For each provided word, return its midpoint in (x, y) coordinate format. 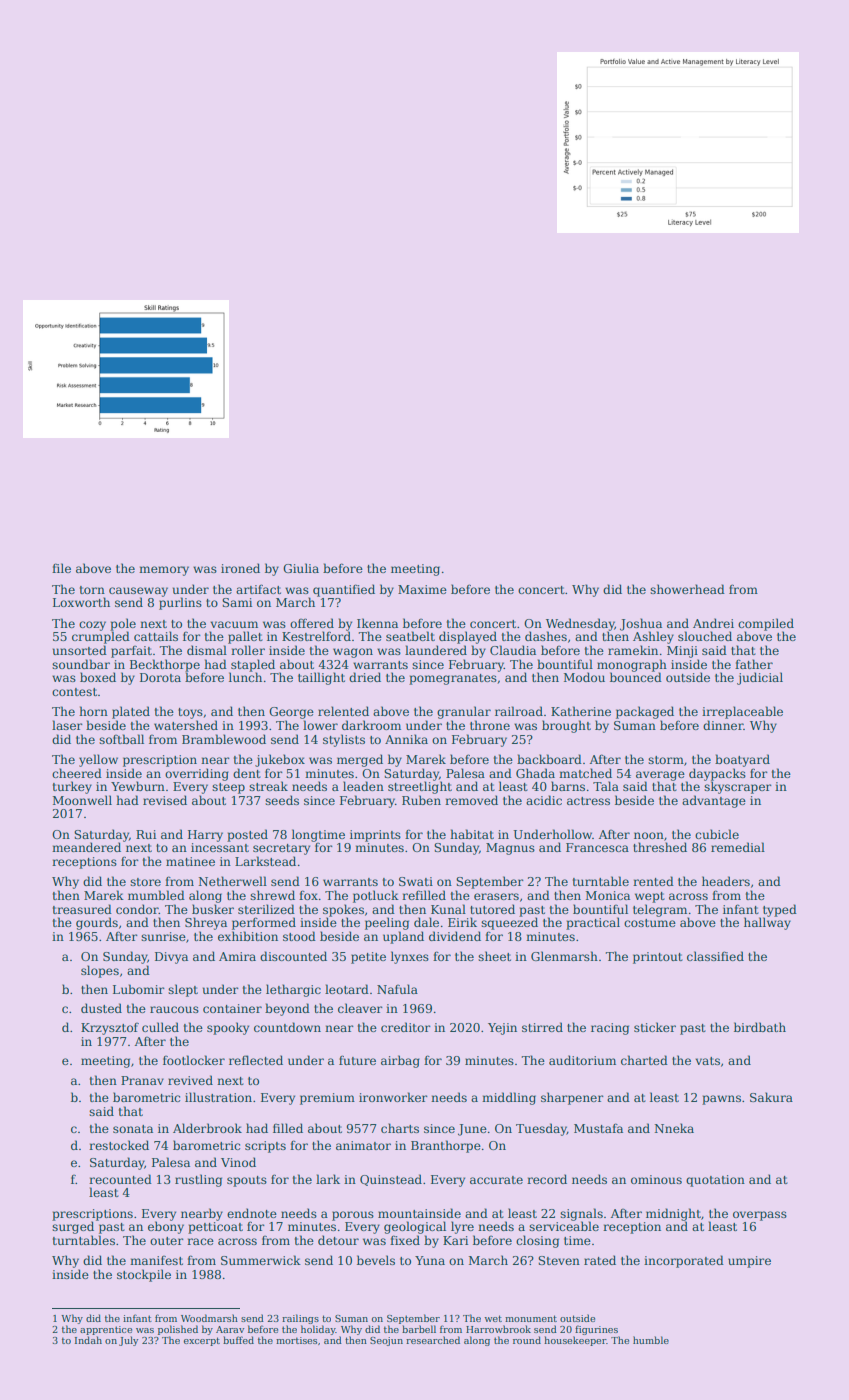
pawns (721, 1100)
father (754, 664)
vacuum (234, 624)
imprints (375, 836)
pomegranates (453, 679)
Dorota (160, 677)
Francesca (597, 847)
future (357, 1060)
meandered (86, 847)
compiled (766, 624)
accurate (496, 1180)
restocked (119, 1145)
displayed (468, 637)
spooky (228, 1028)
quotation (715, 1181)
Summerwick (261, 1260)
